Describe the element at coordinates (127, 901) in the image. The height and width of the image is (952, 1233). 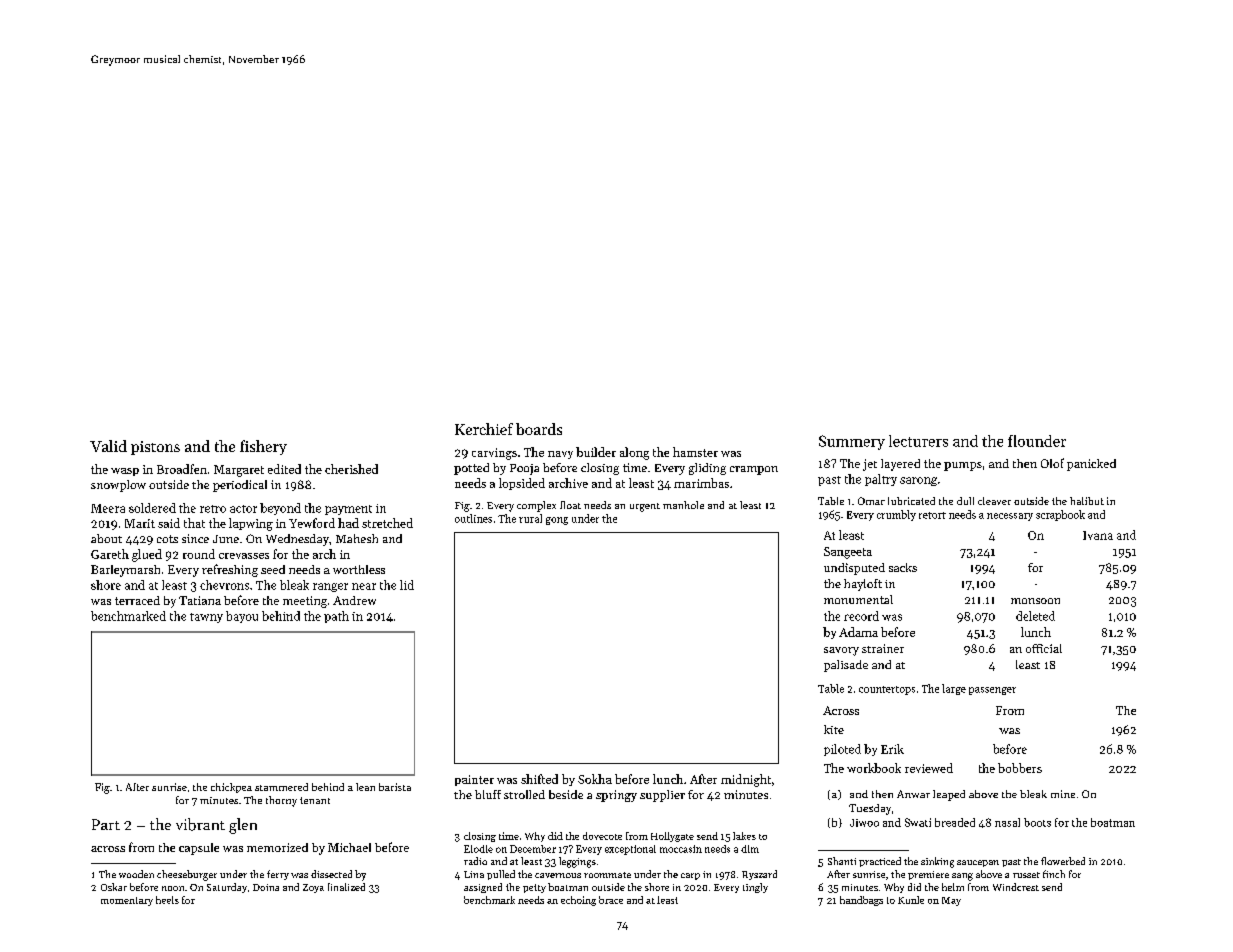
I see `momentary` at that location.
